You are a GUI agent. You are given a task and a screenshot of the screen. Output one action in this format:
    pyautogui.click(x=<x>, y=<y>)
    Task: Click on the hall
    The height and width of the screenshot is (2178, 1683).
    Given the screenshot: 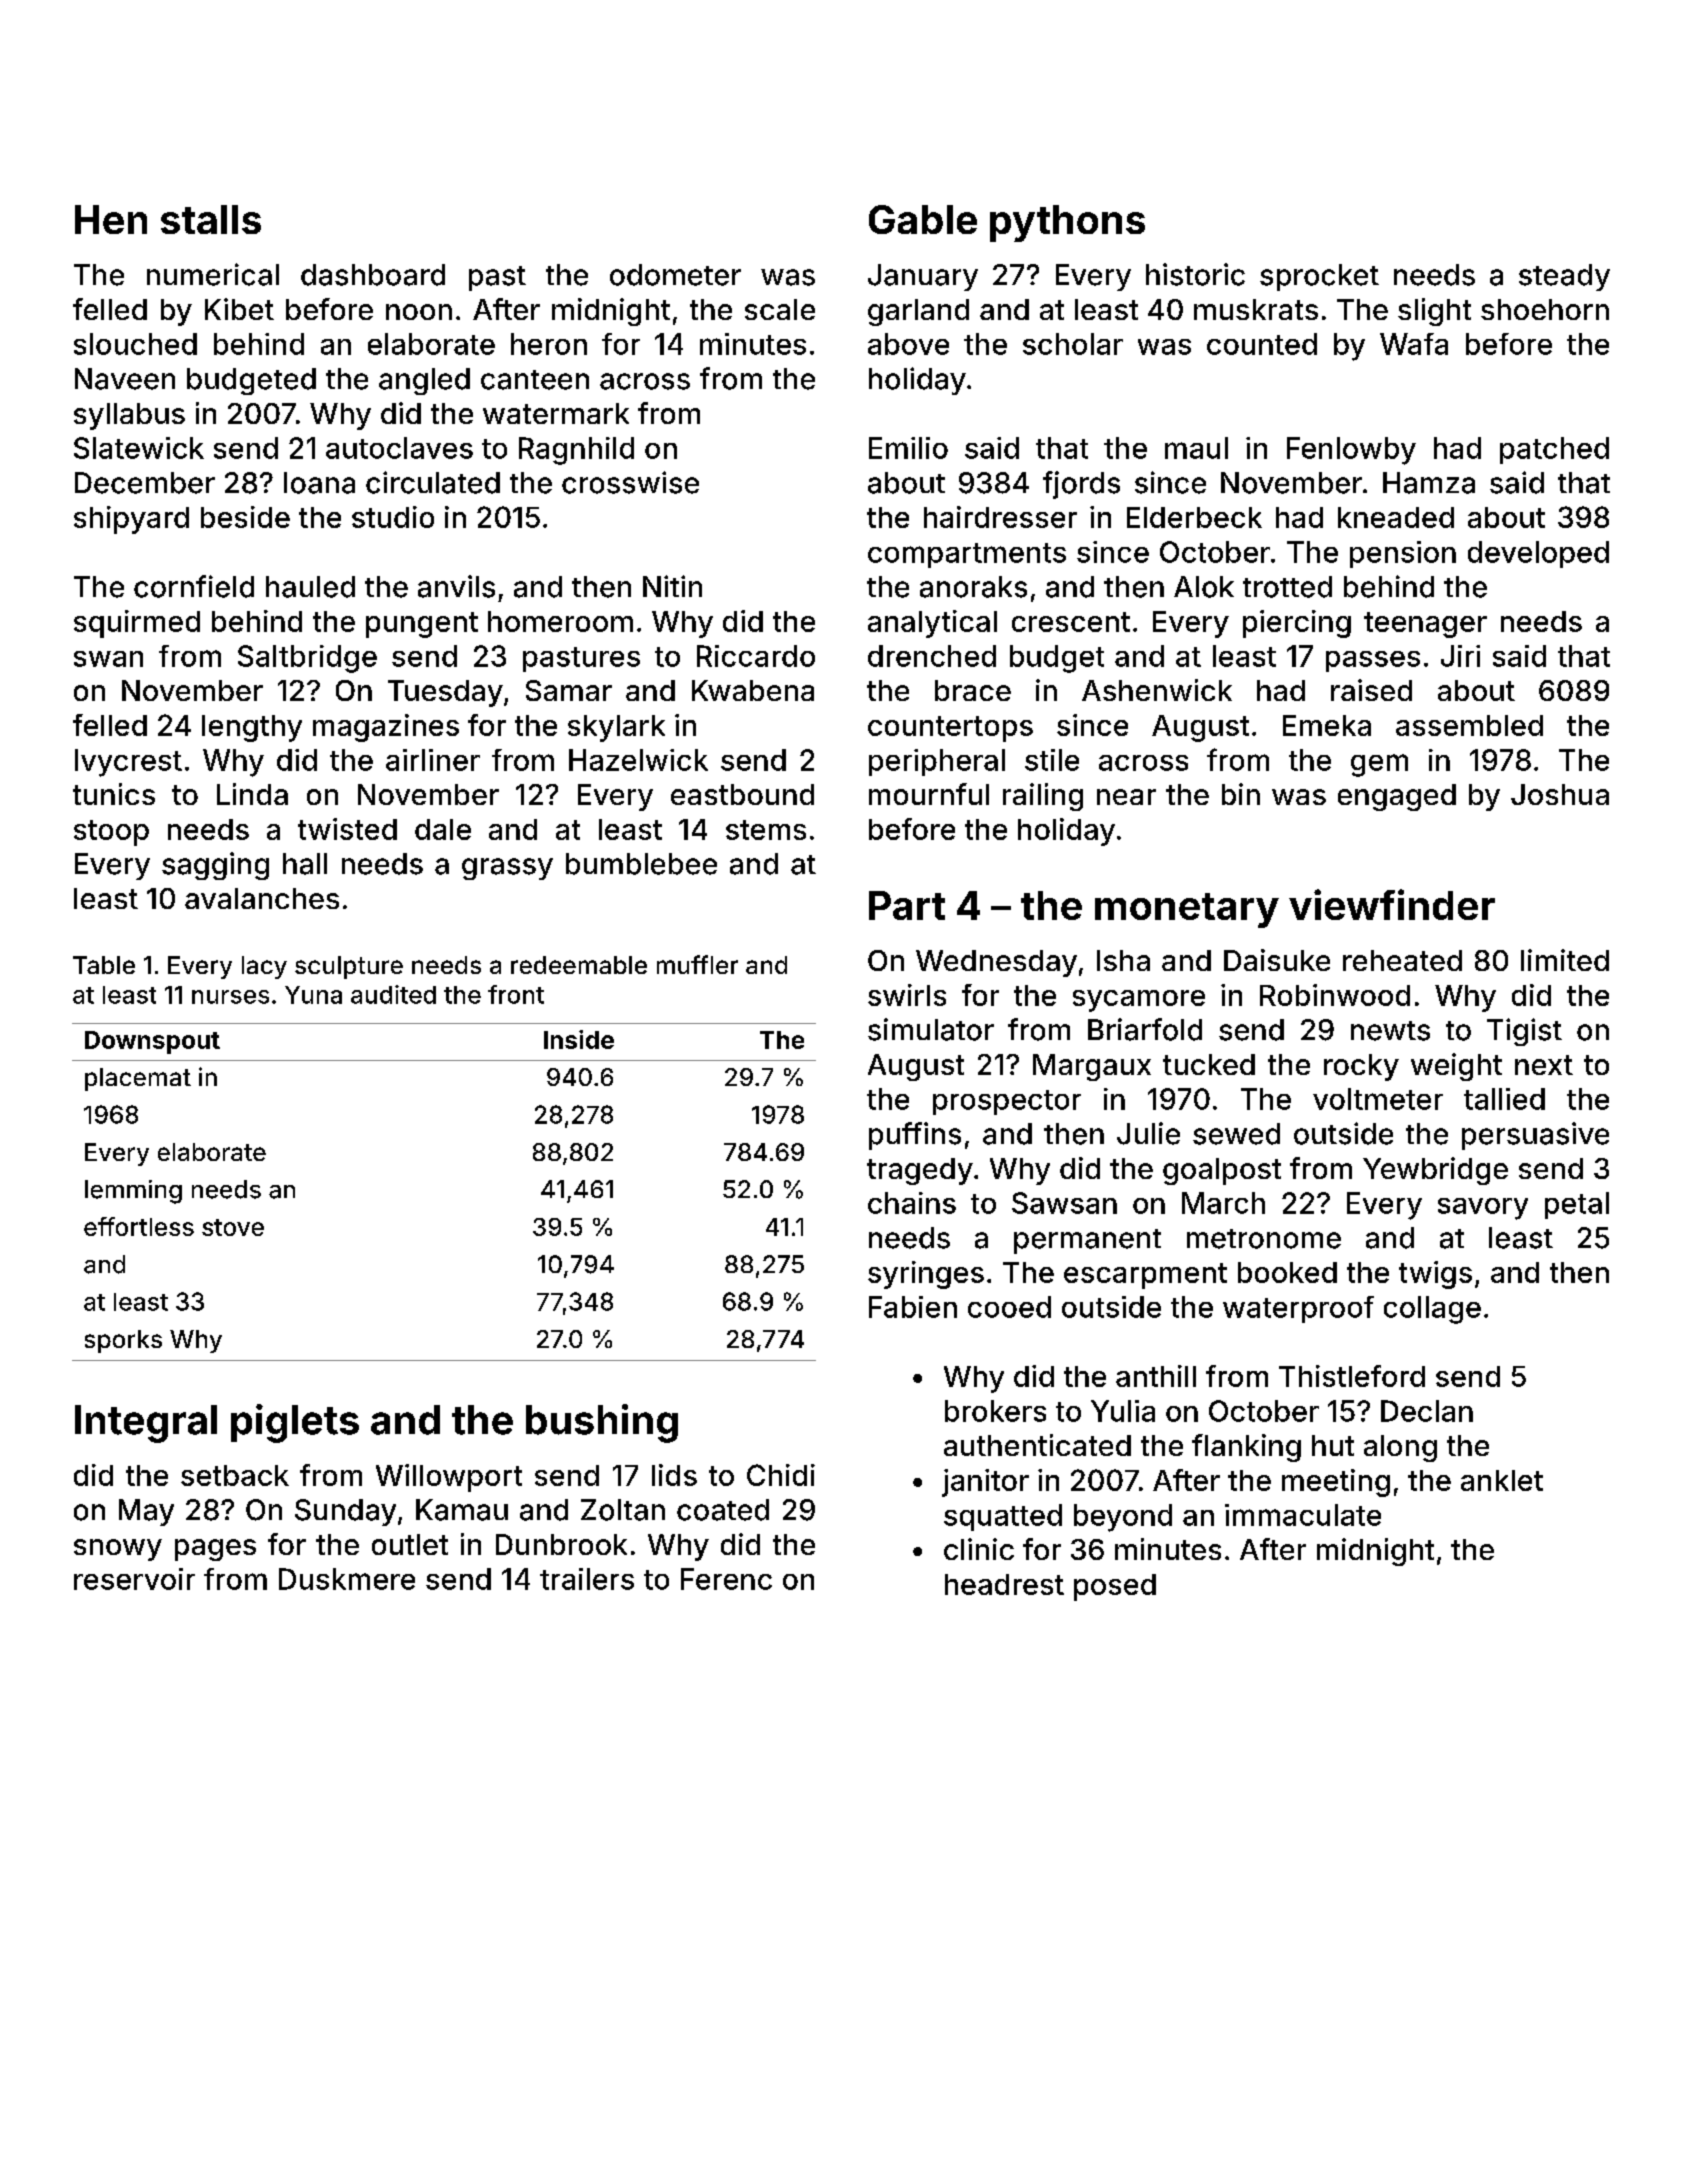 What is the action you would take?
    pyautogui.click(x=305, y=864)
